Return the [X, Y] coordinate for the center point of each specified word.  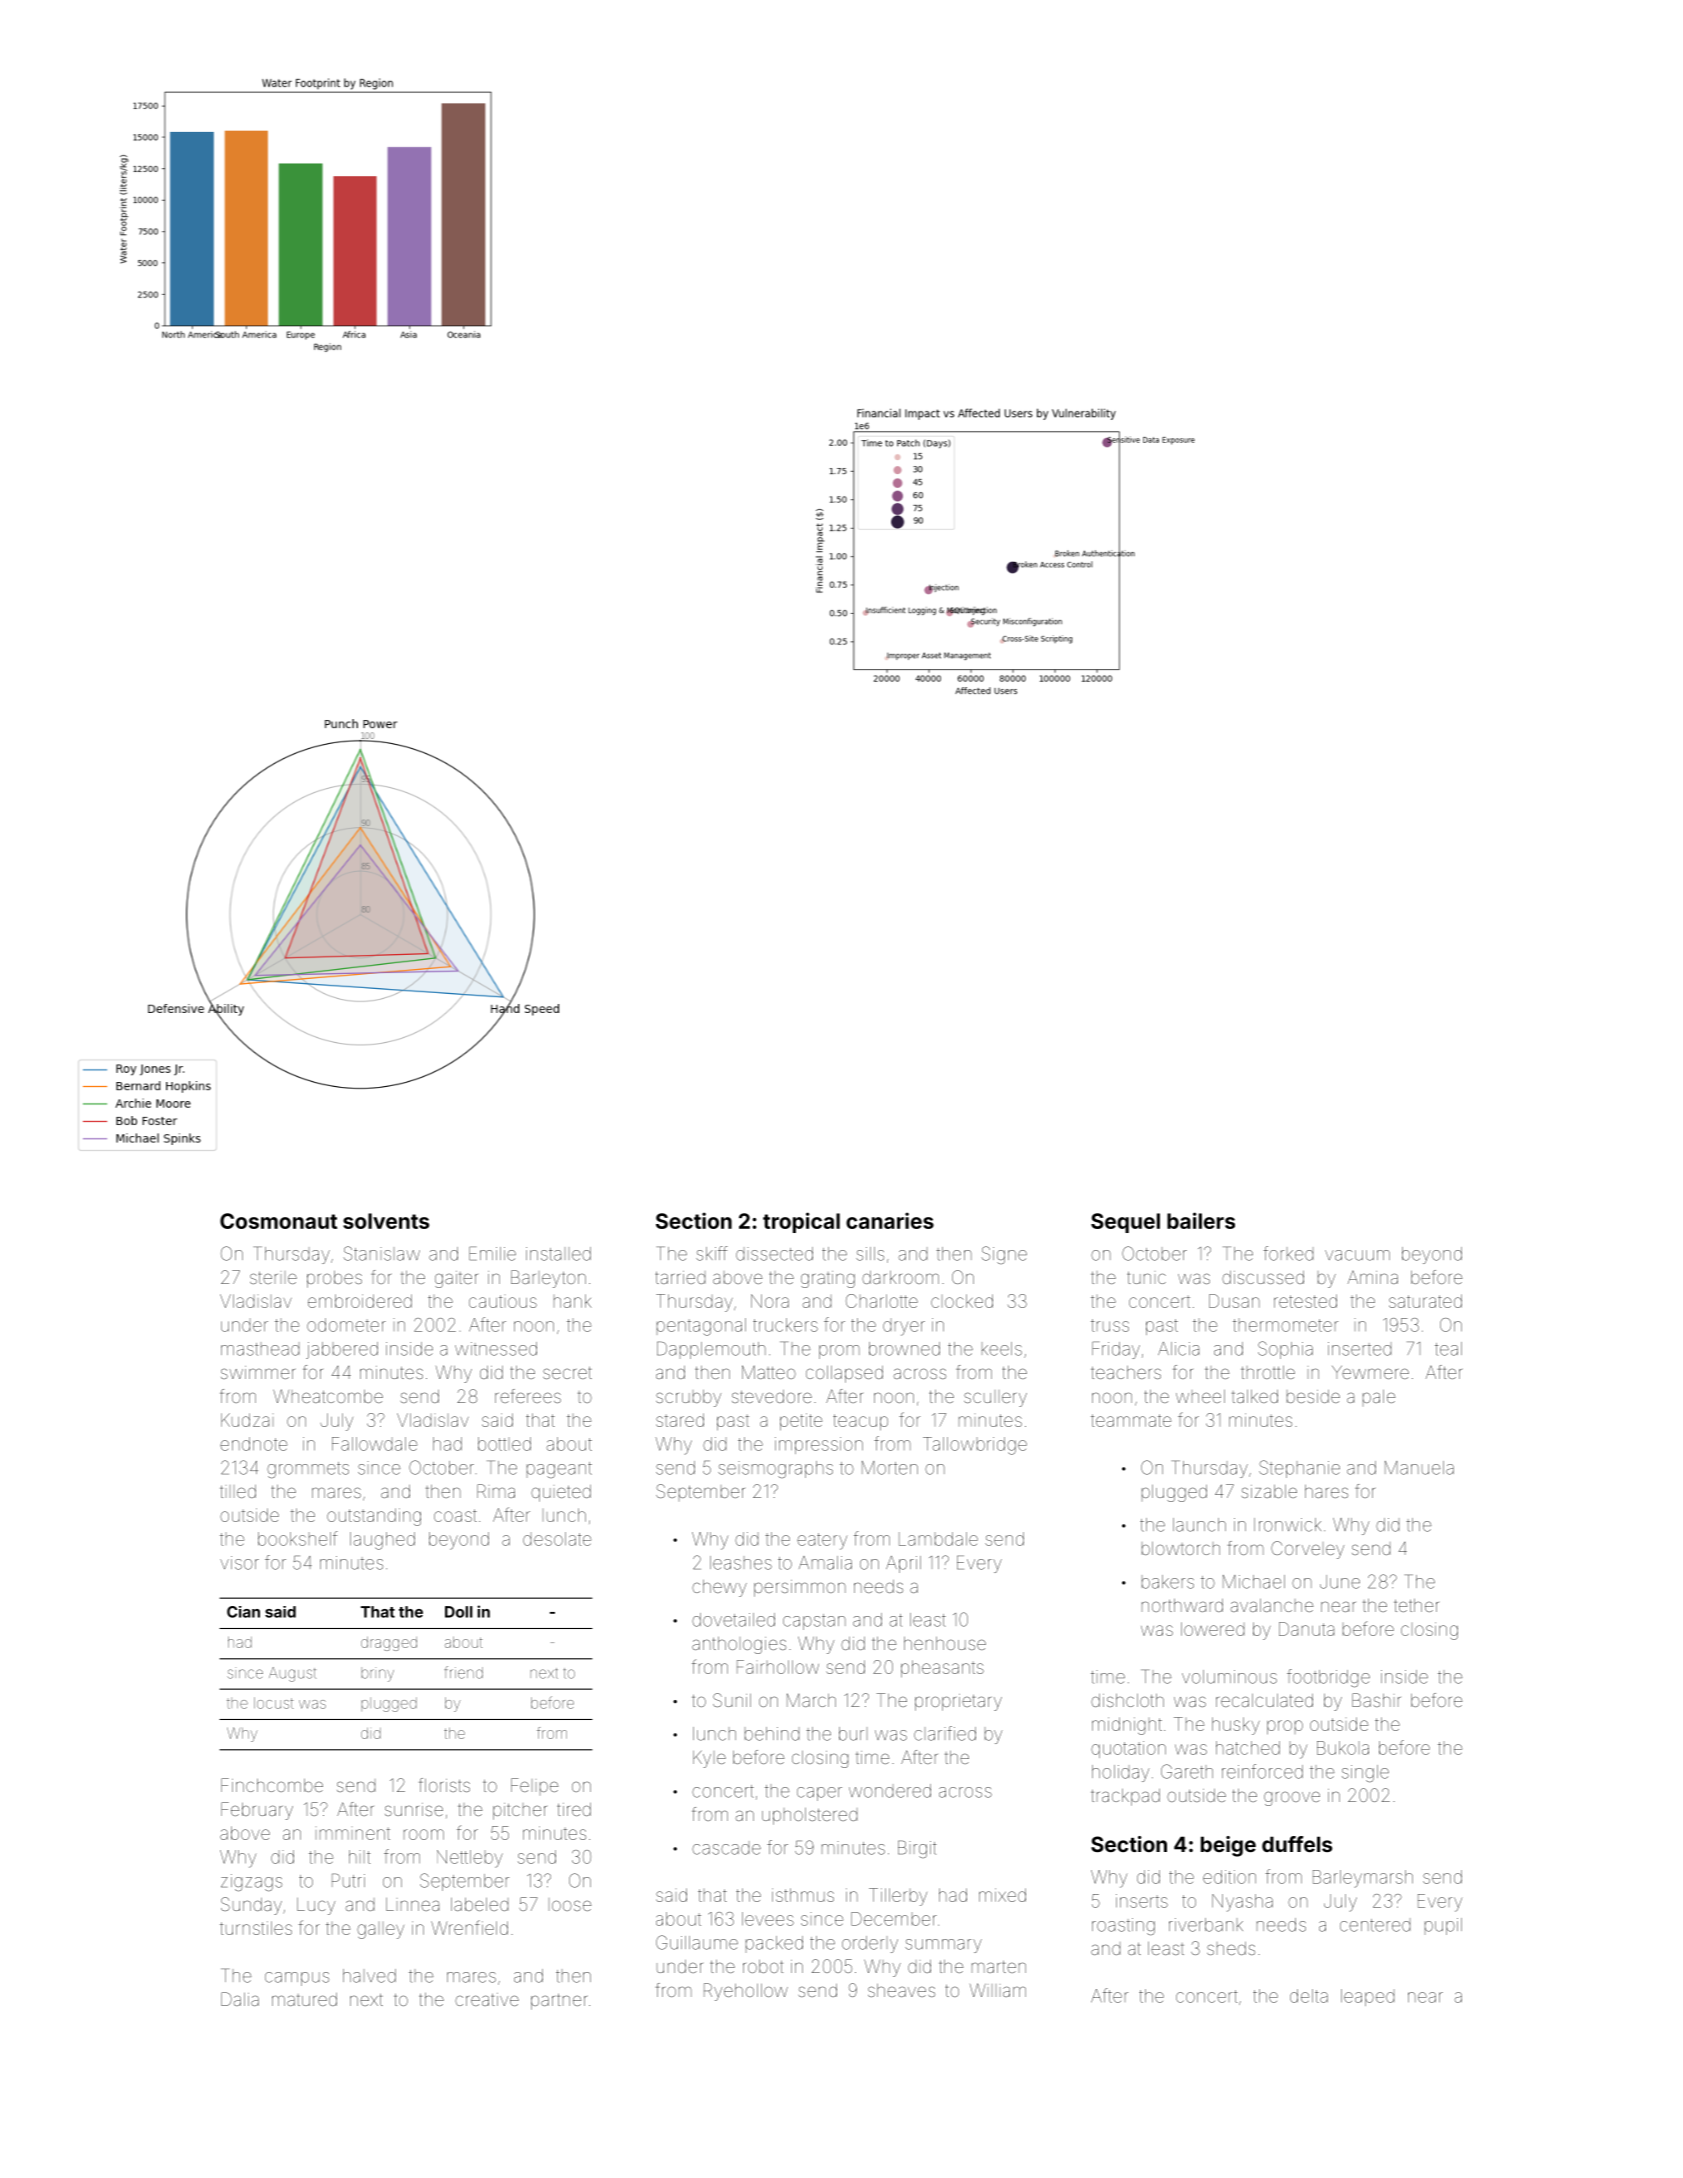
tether [1416, 1605]
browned [904, 1349]
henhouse [945, 1643]
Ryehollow [746, 1992]
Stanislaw [382, 1253]
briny [377, 1674]
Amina [1373, 1277]
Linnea [412, 1904]
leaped [1367, 1997]
